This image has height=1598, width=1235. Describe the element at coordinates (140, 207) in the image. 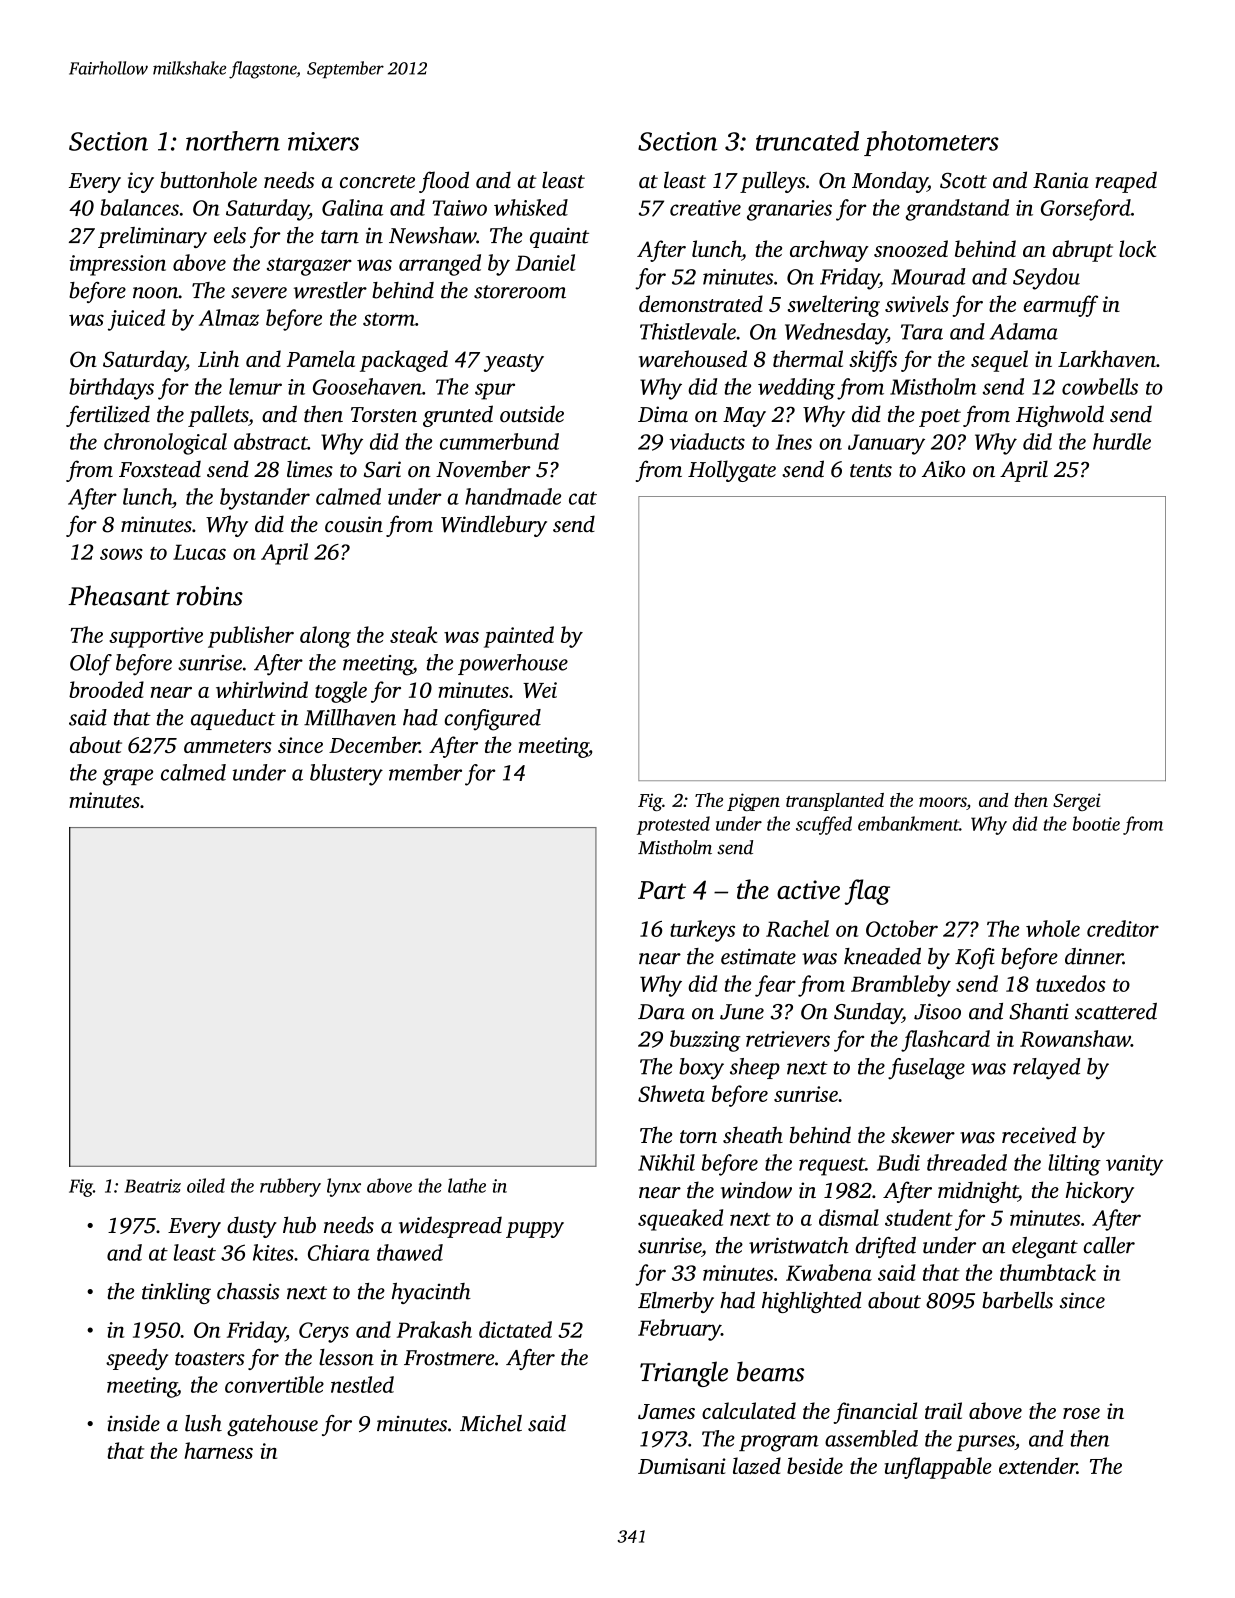

I see `balances` at that location.
